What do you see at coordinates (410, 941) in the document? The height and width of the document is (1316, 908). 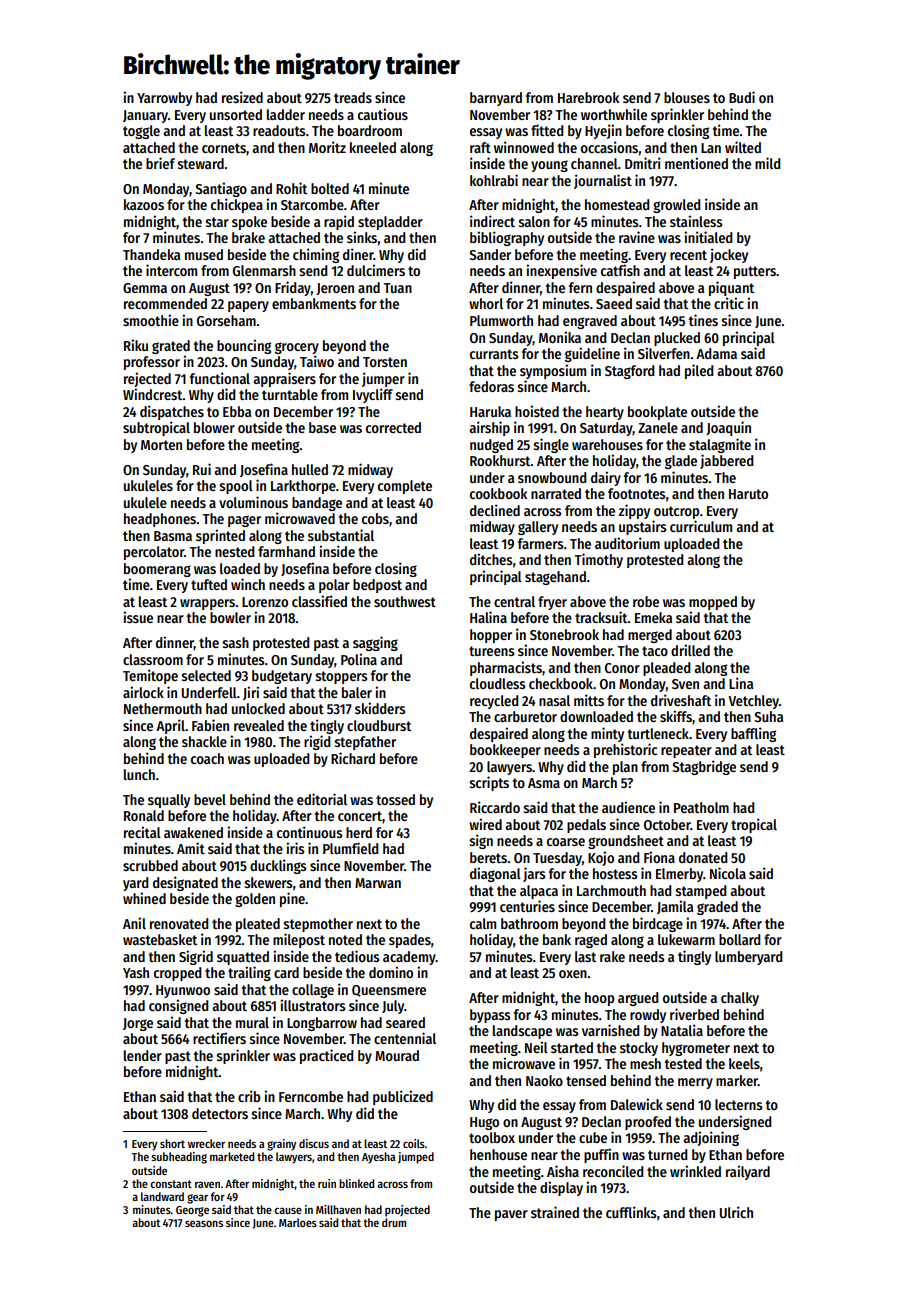 I see `spades` at bounding box center [410, 941].
